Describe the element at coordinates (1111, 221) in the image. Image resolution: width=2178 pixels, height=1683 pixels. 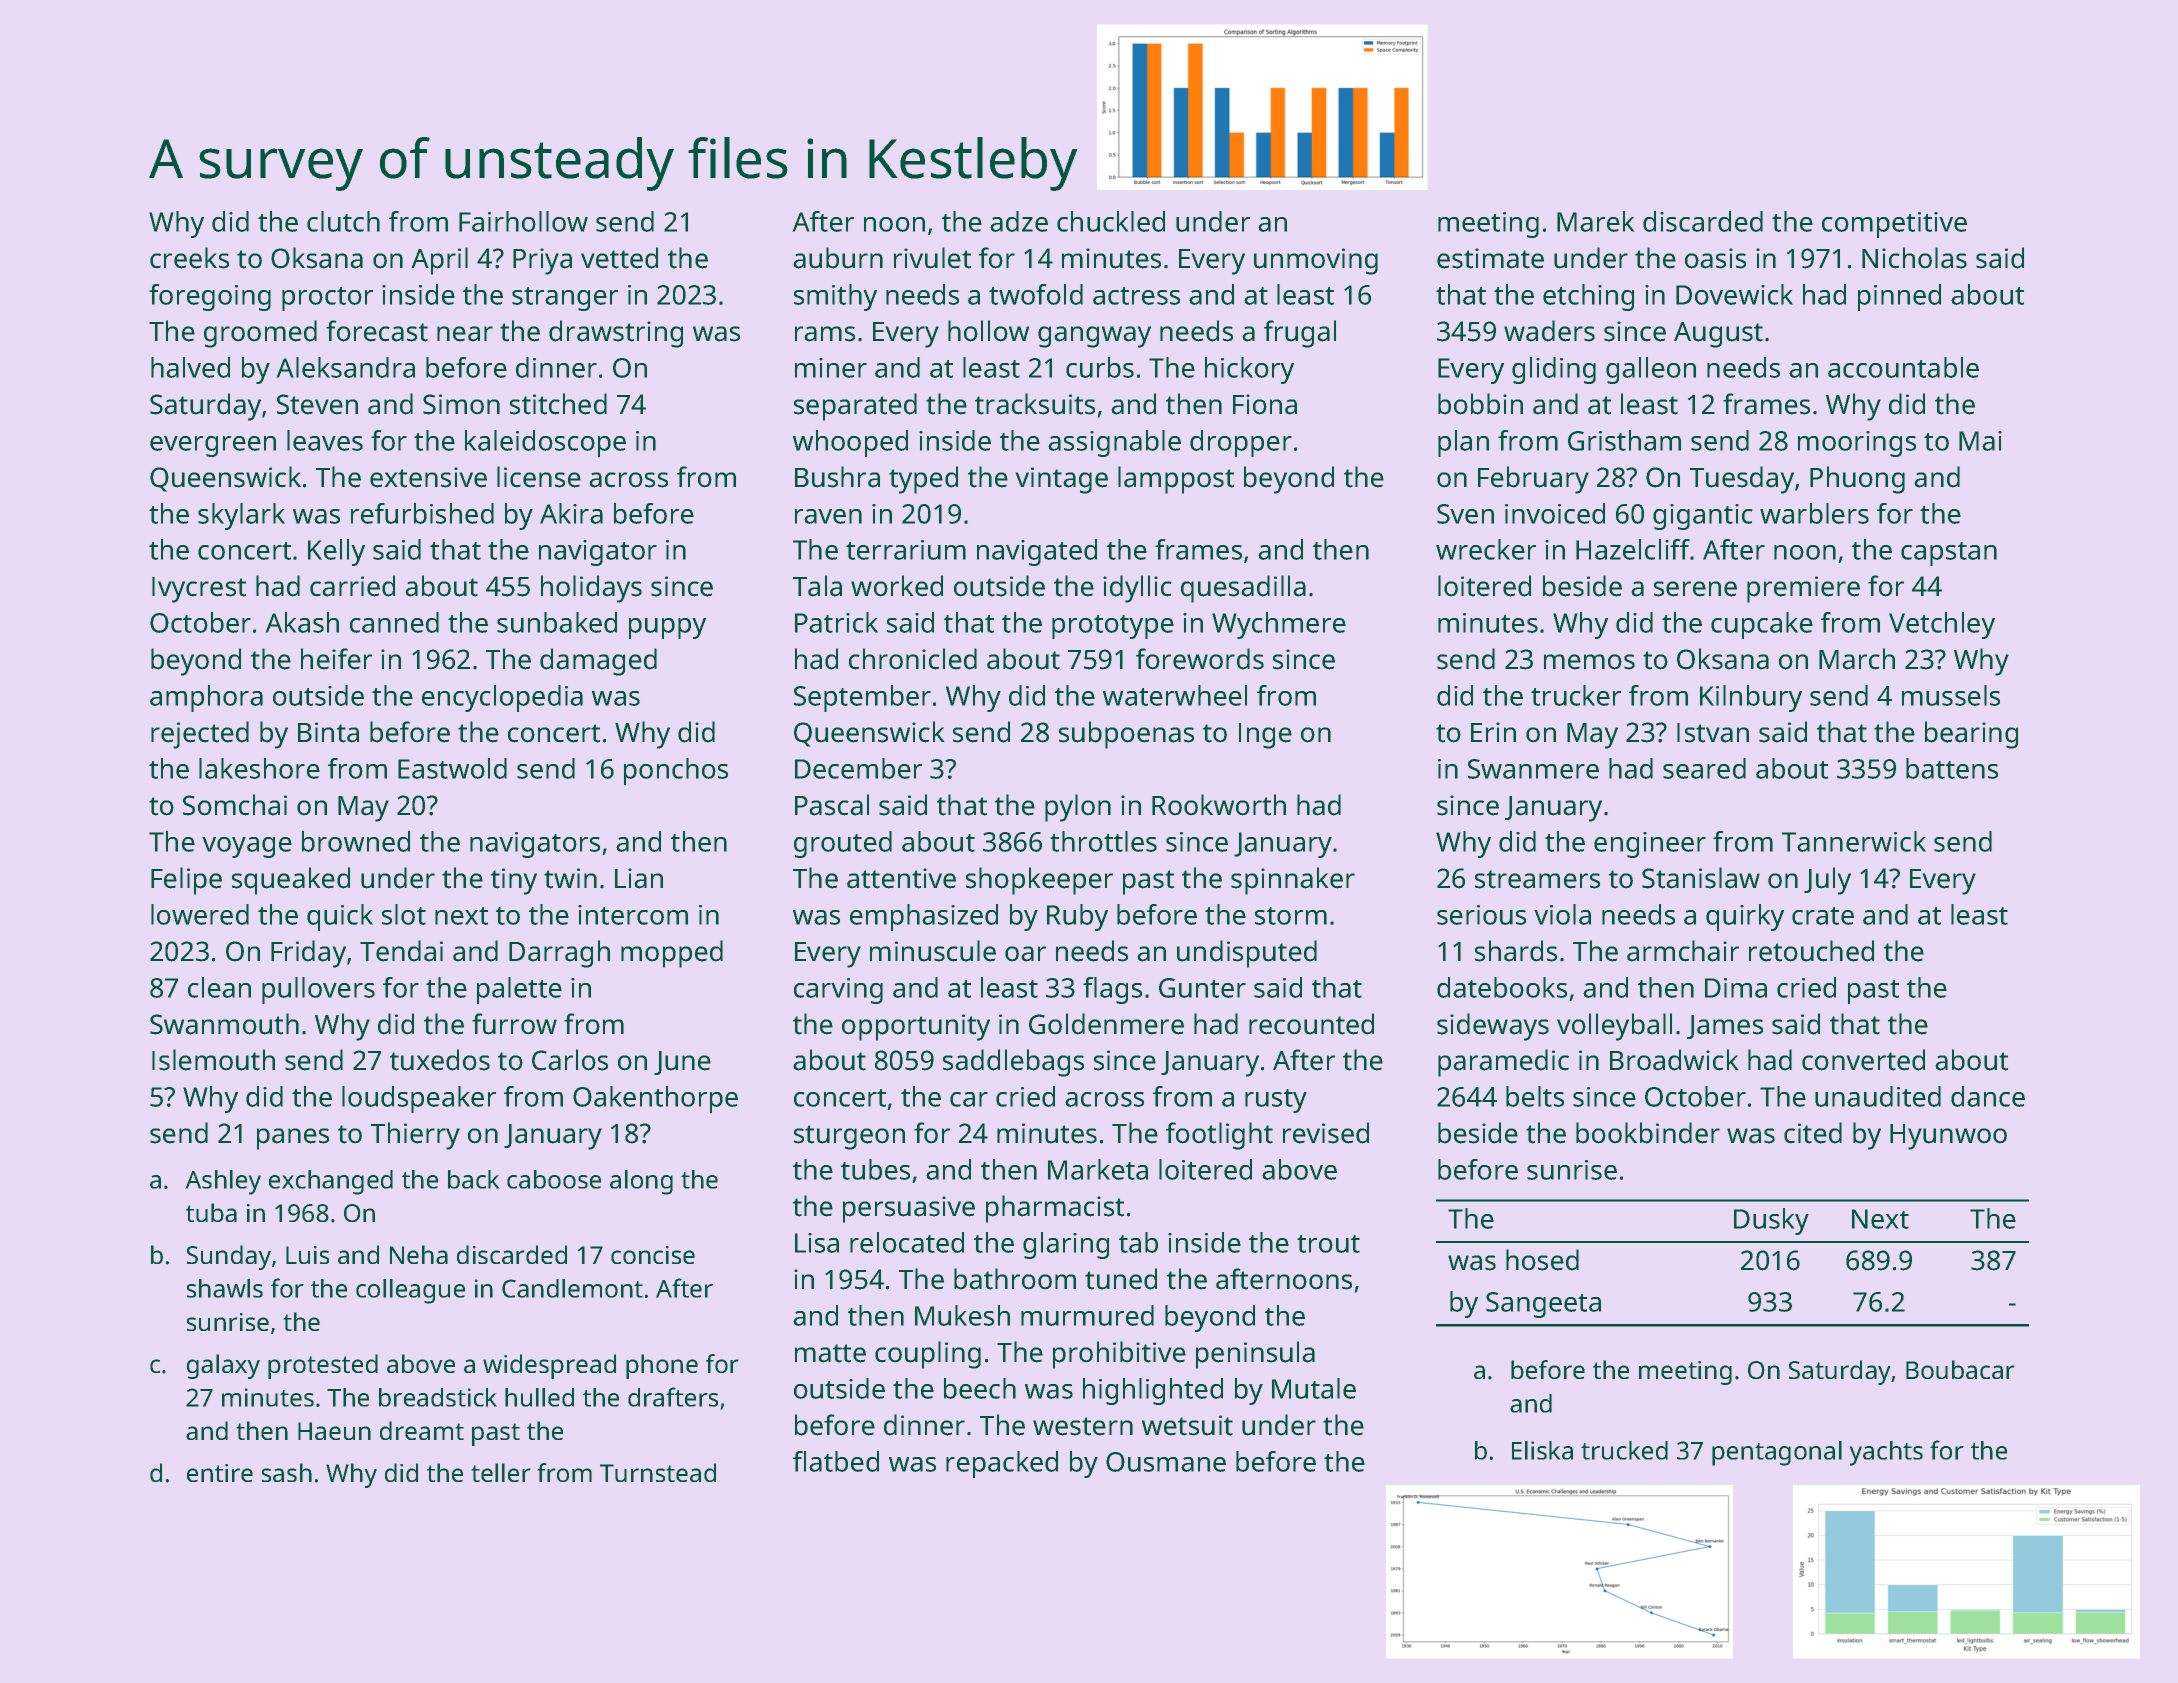
I see `chuckled` at that location.
